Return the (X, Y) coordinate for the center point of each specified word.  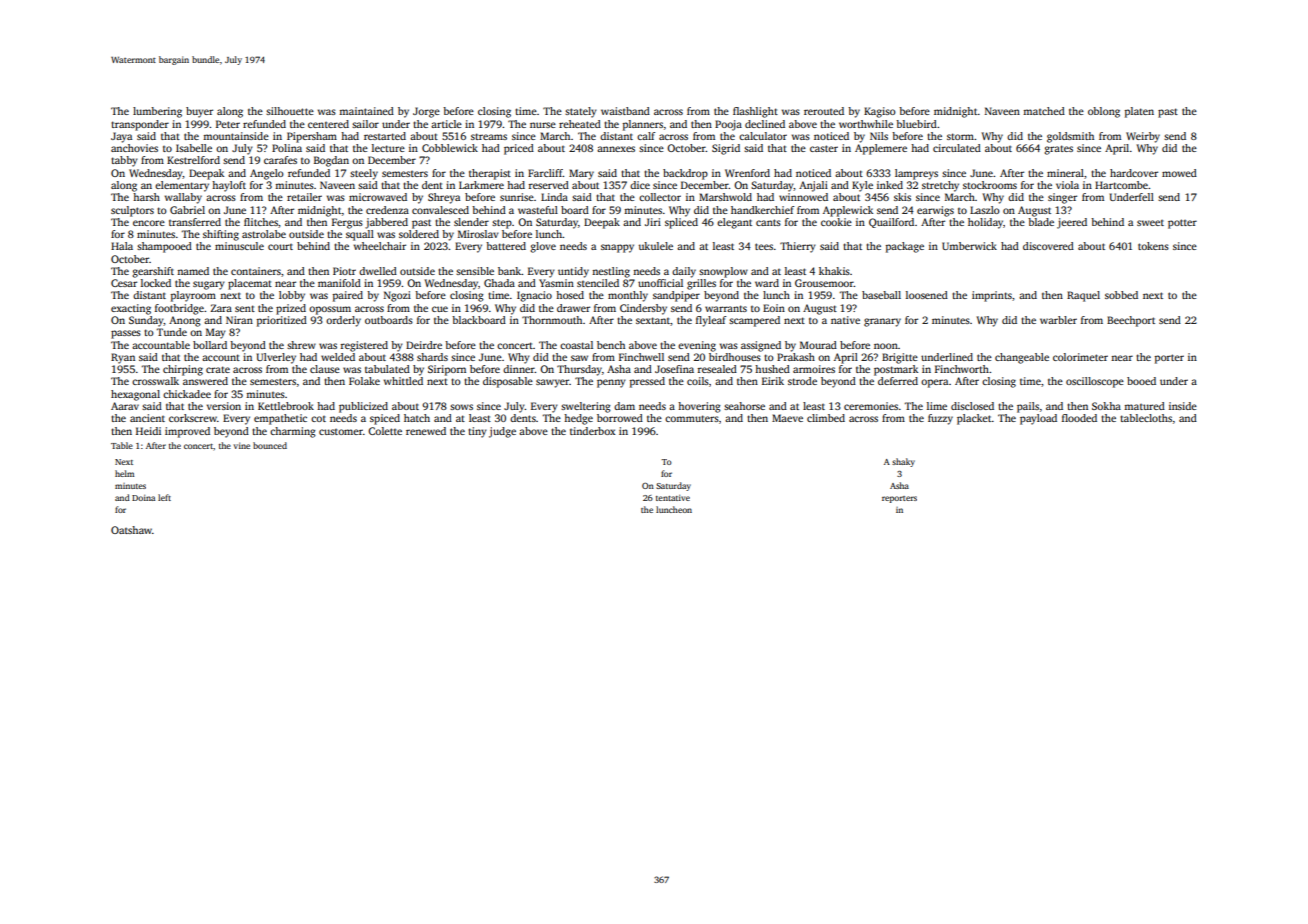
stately (581, 112)
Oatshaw (131, 530)
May (216, 333)
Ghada (499, 283)
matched (1044, 111)
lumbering (157, 112)
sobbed (1121, 295)
